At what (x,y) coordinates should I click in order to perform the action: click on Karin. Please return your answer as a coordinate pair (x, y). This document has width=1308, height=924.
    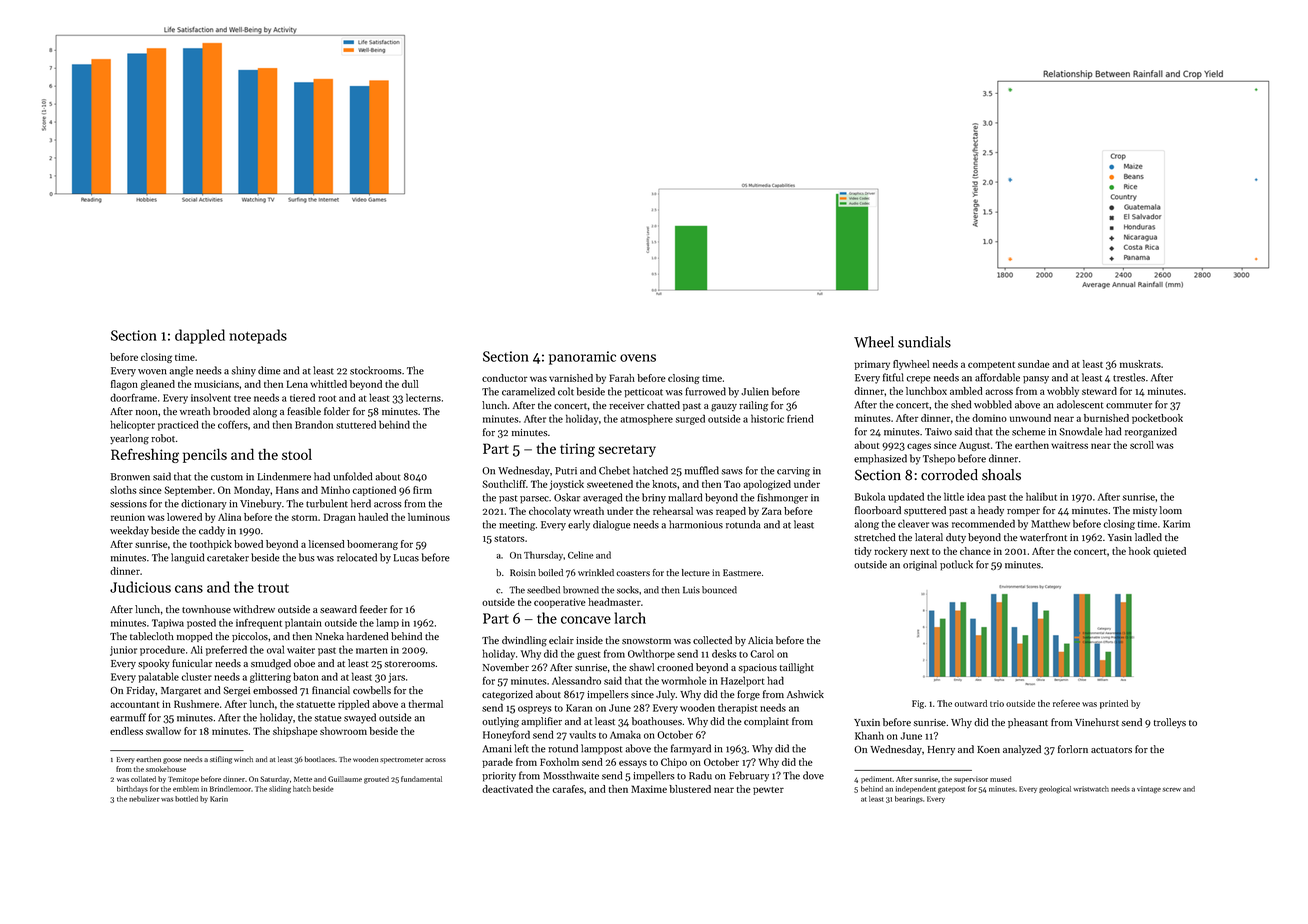
    Looking at the image, I should click on (219, 799).
